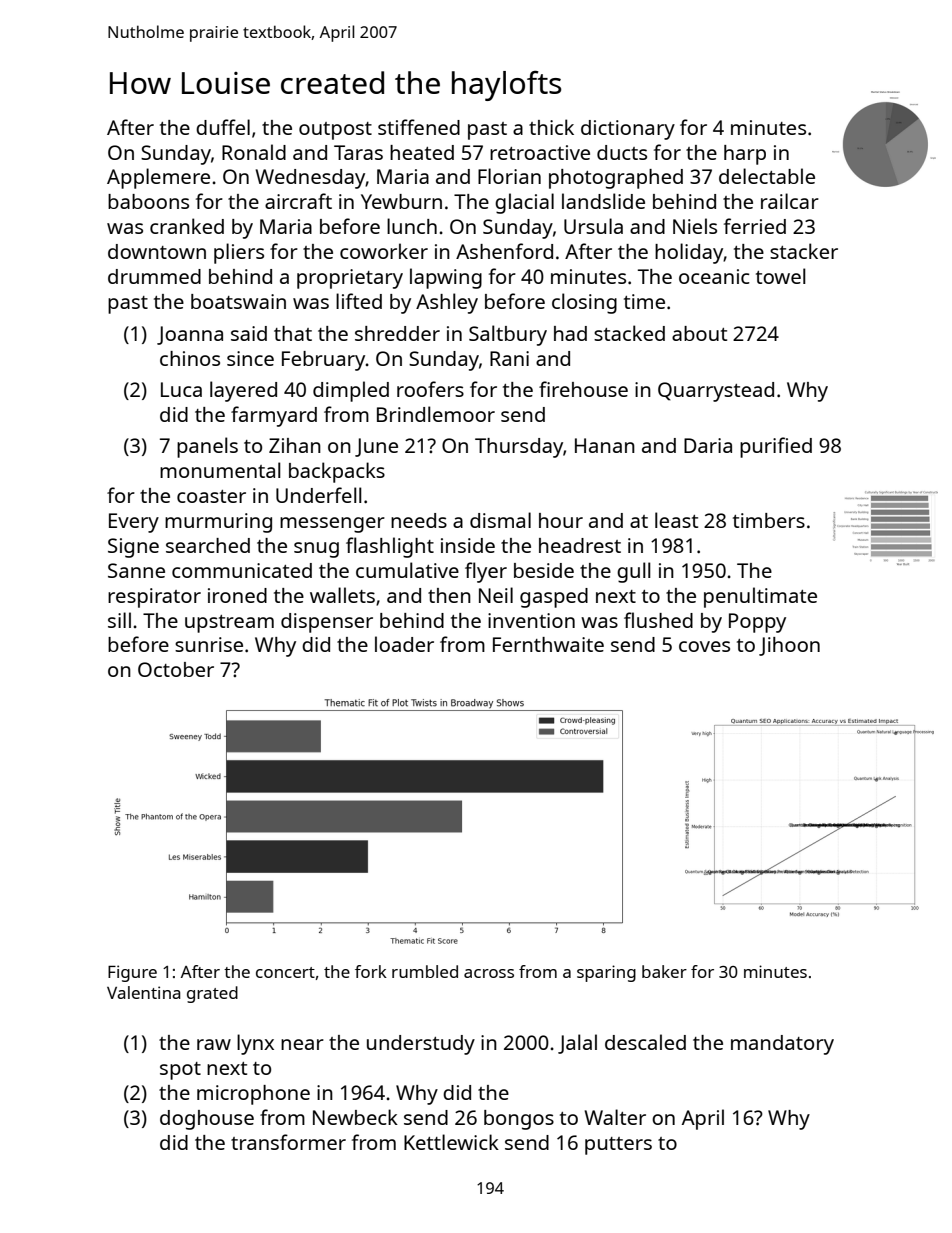 The width and height of the document is (952, 1233). Describe the element at coordinates (593, 226) in the document. I see `Ursula` at that location.
